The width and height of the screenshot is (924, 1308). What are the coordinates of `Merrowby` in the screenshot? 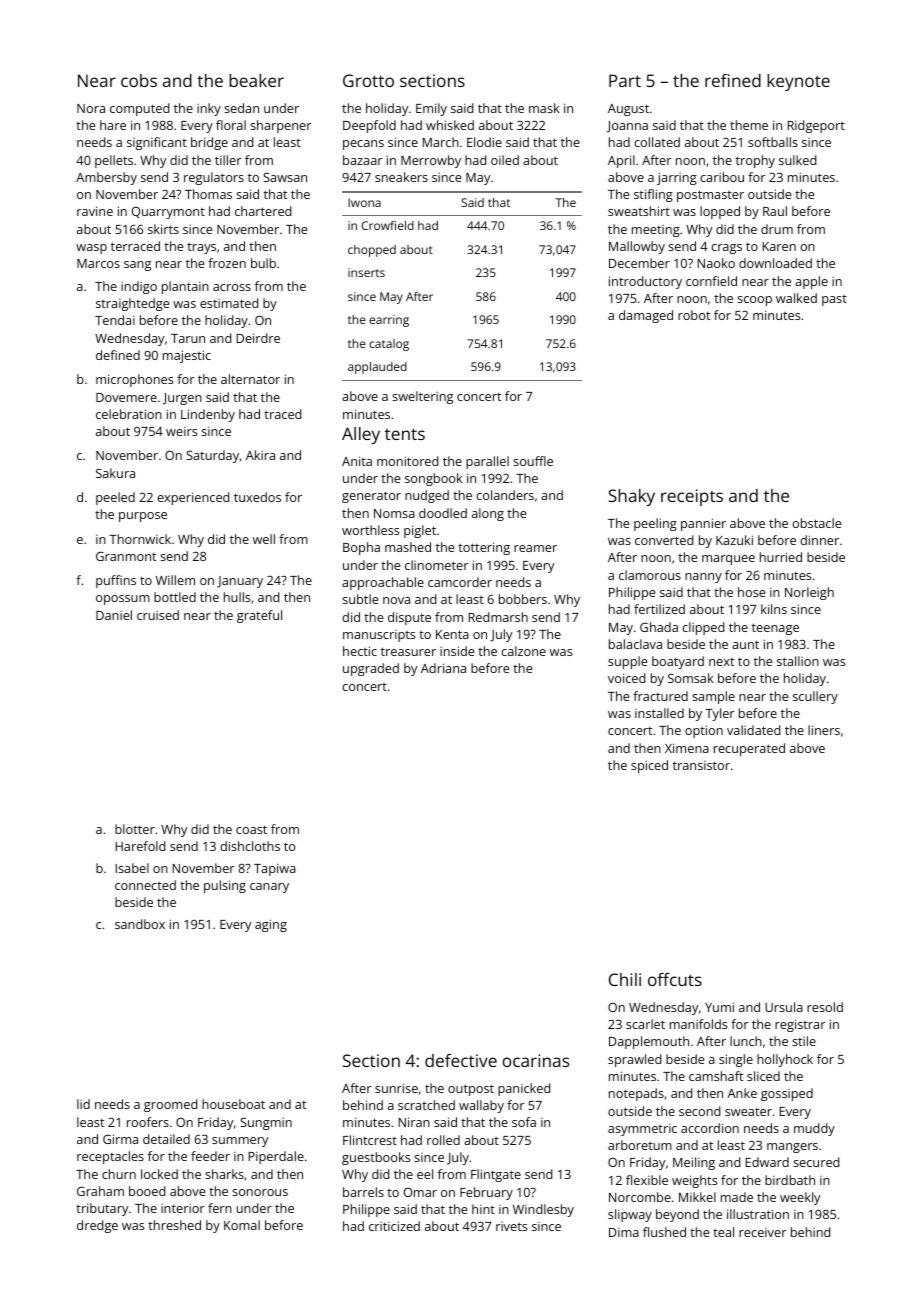 It's located at (431, 161).
